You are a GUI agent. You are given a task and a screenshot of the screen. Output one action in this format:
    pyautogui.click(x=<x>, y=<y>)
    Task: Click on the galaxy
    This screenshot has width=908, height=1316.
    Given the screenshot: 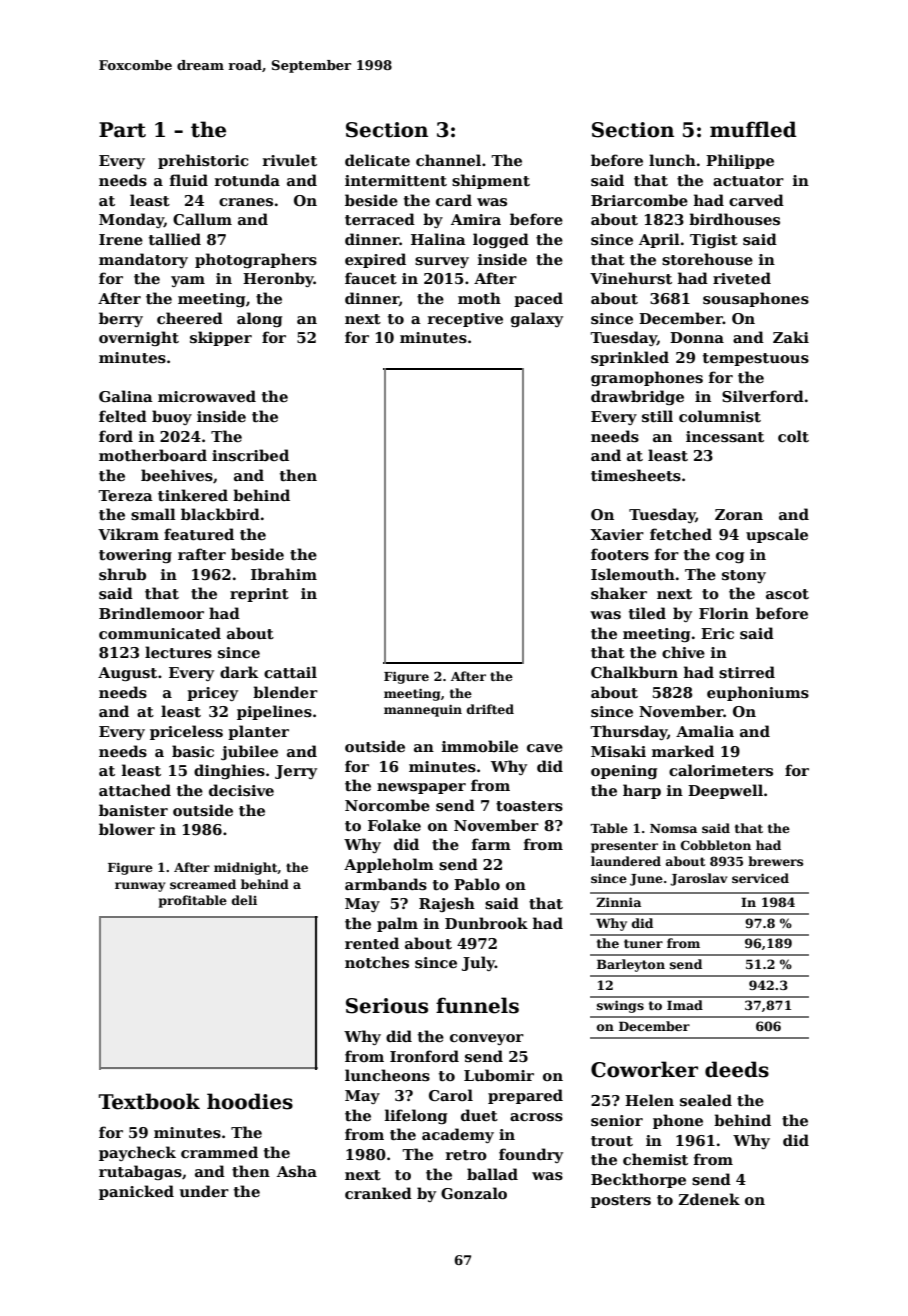 What is the action you would take?
    pyautogui.click(x=537, y=319)
